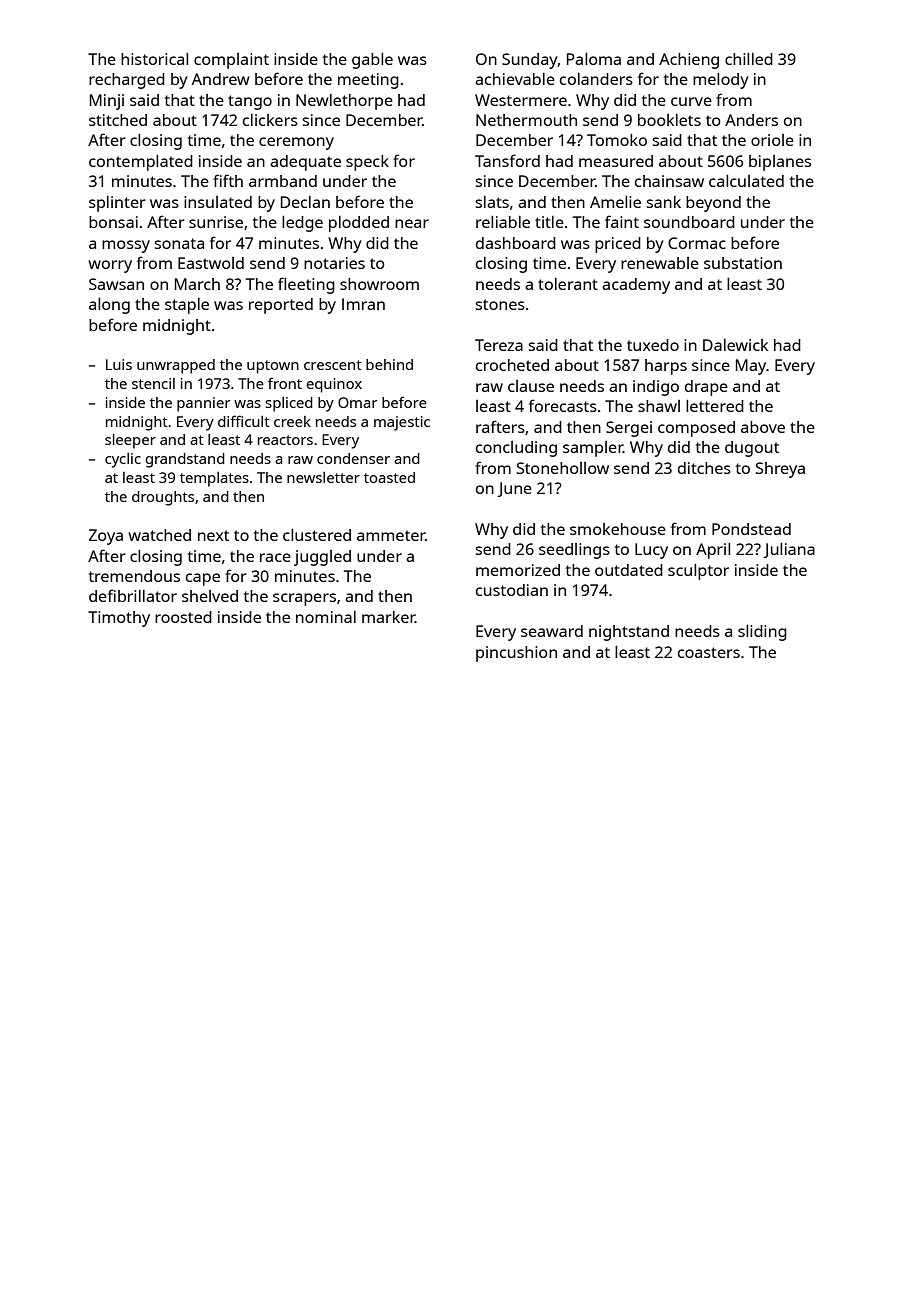 This image has height=1316, width=908. I want to click on majestic, so click(402, 423).
